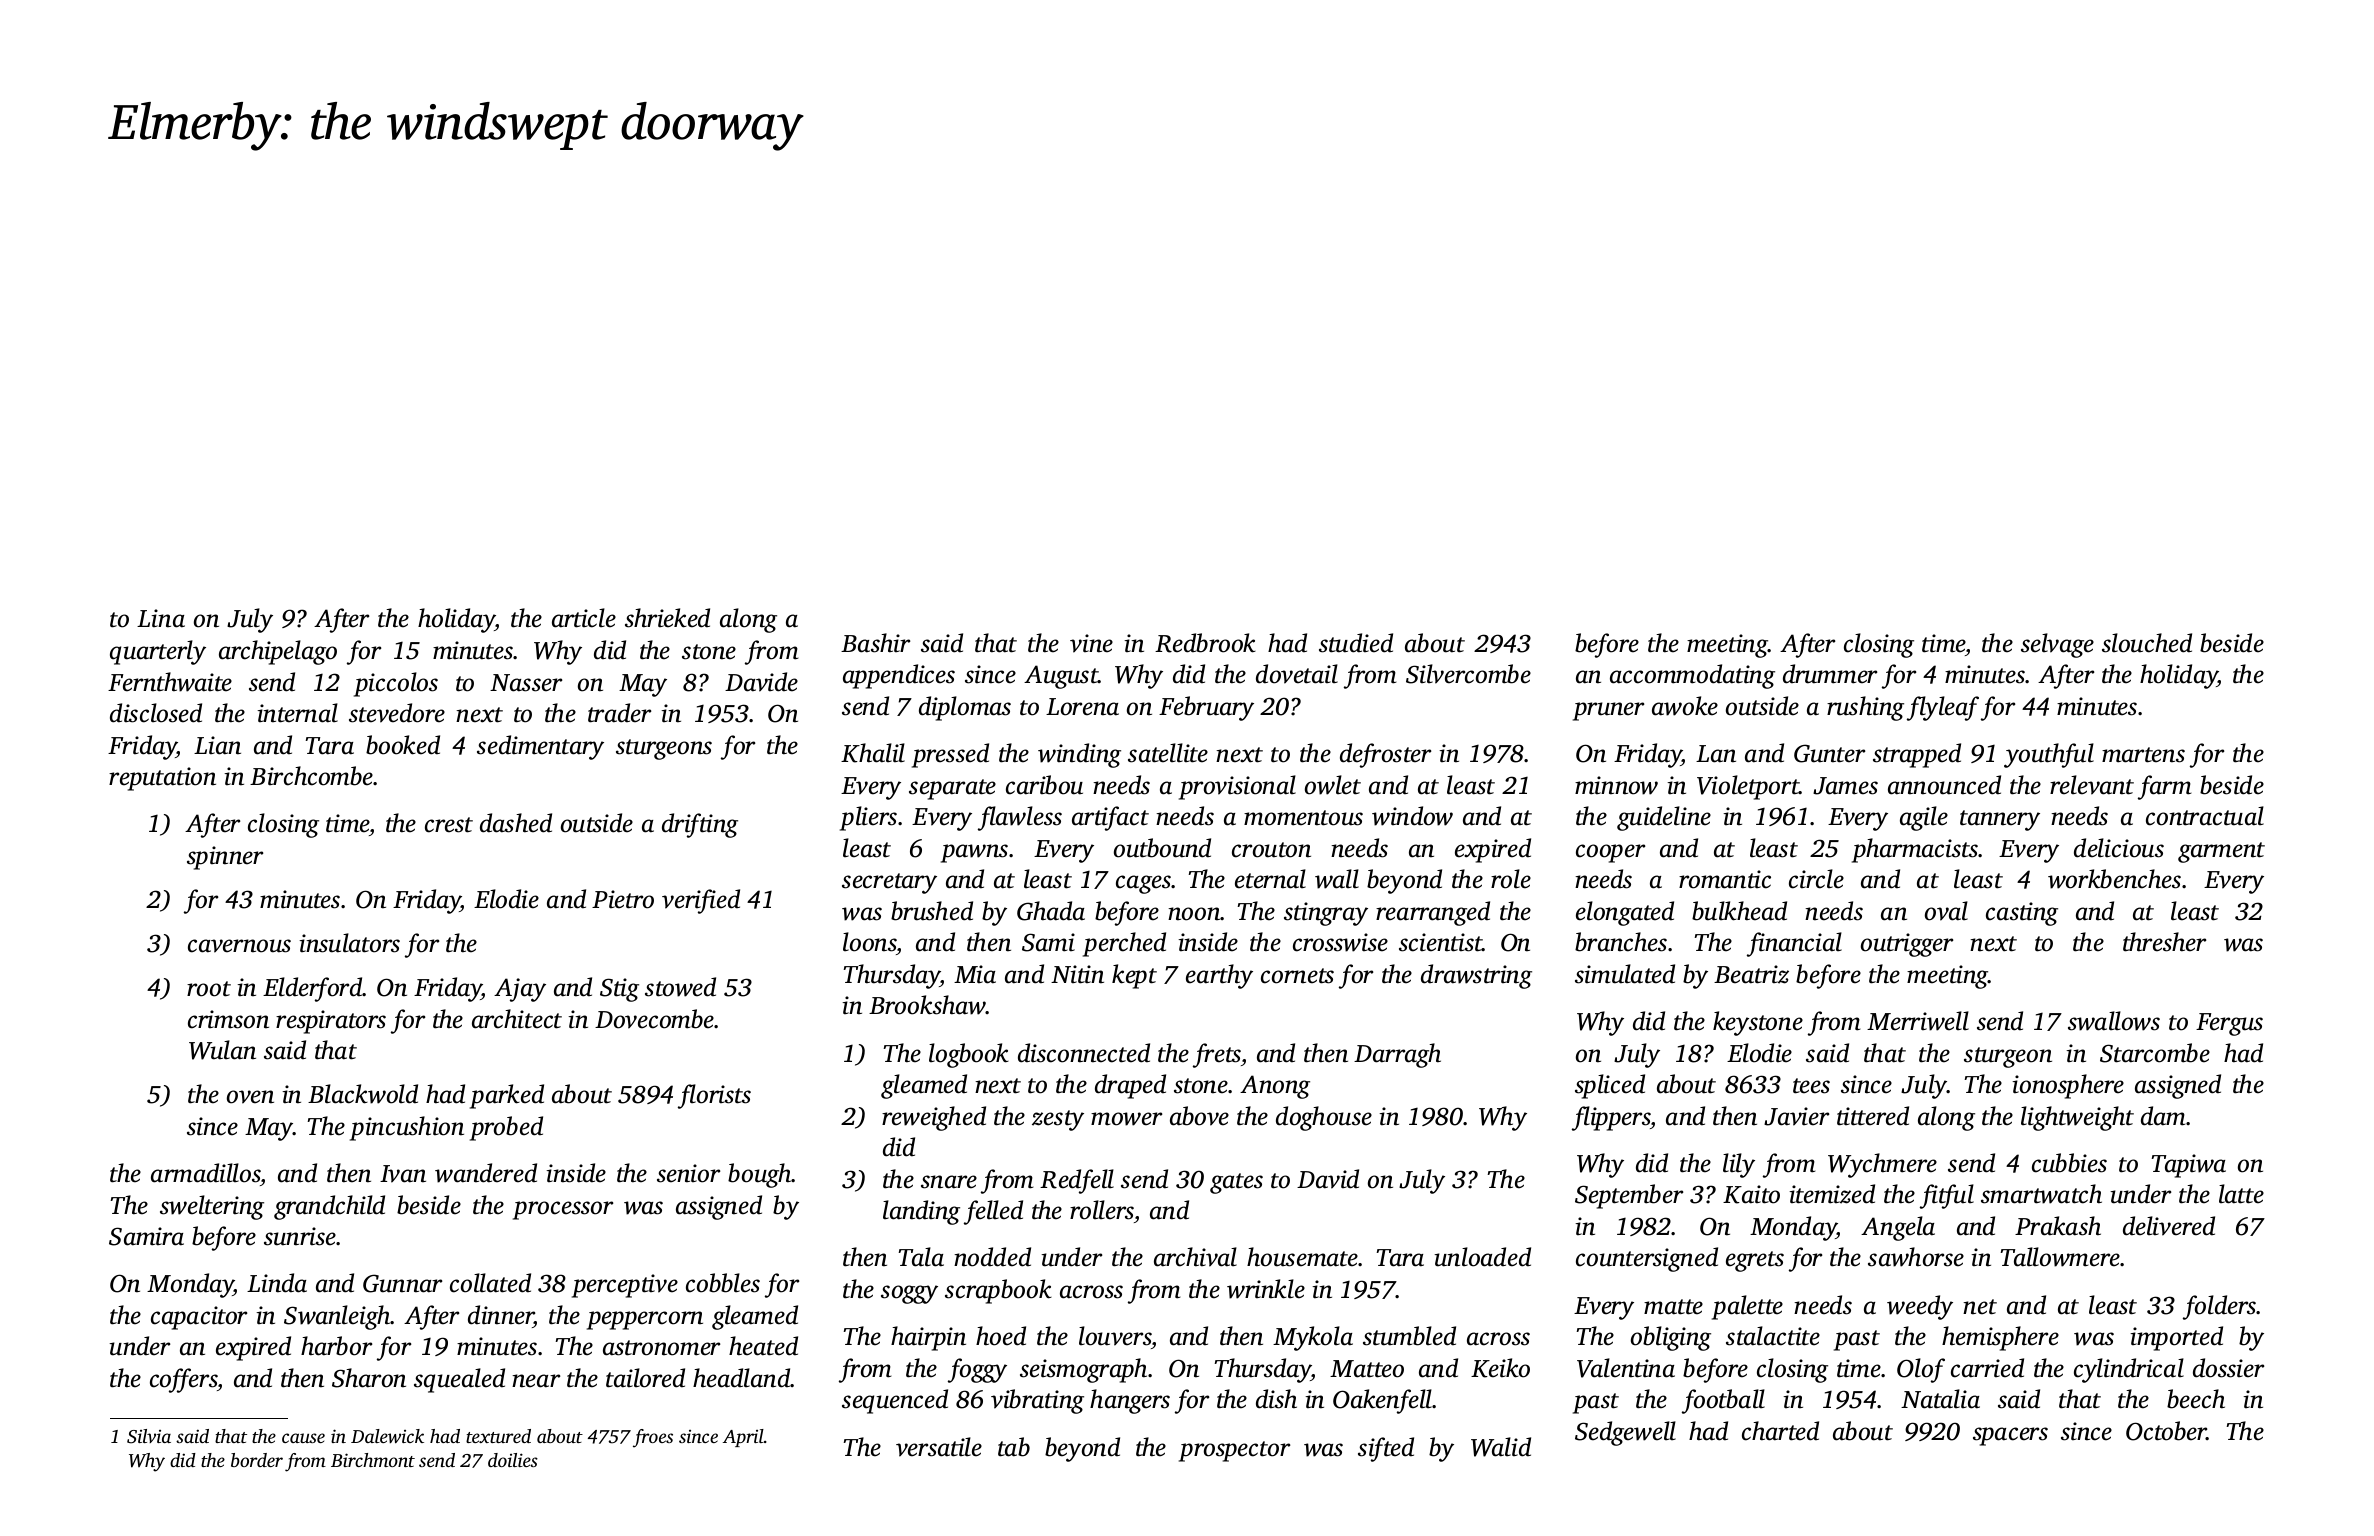  I want to click on processor, so click(563, 1210).
